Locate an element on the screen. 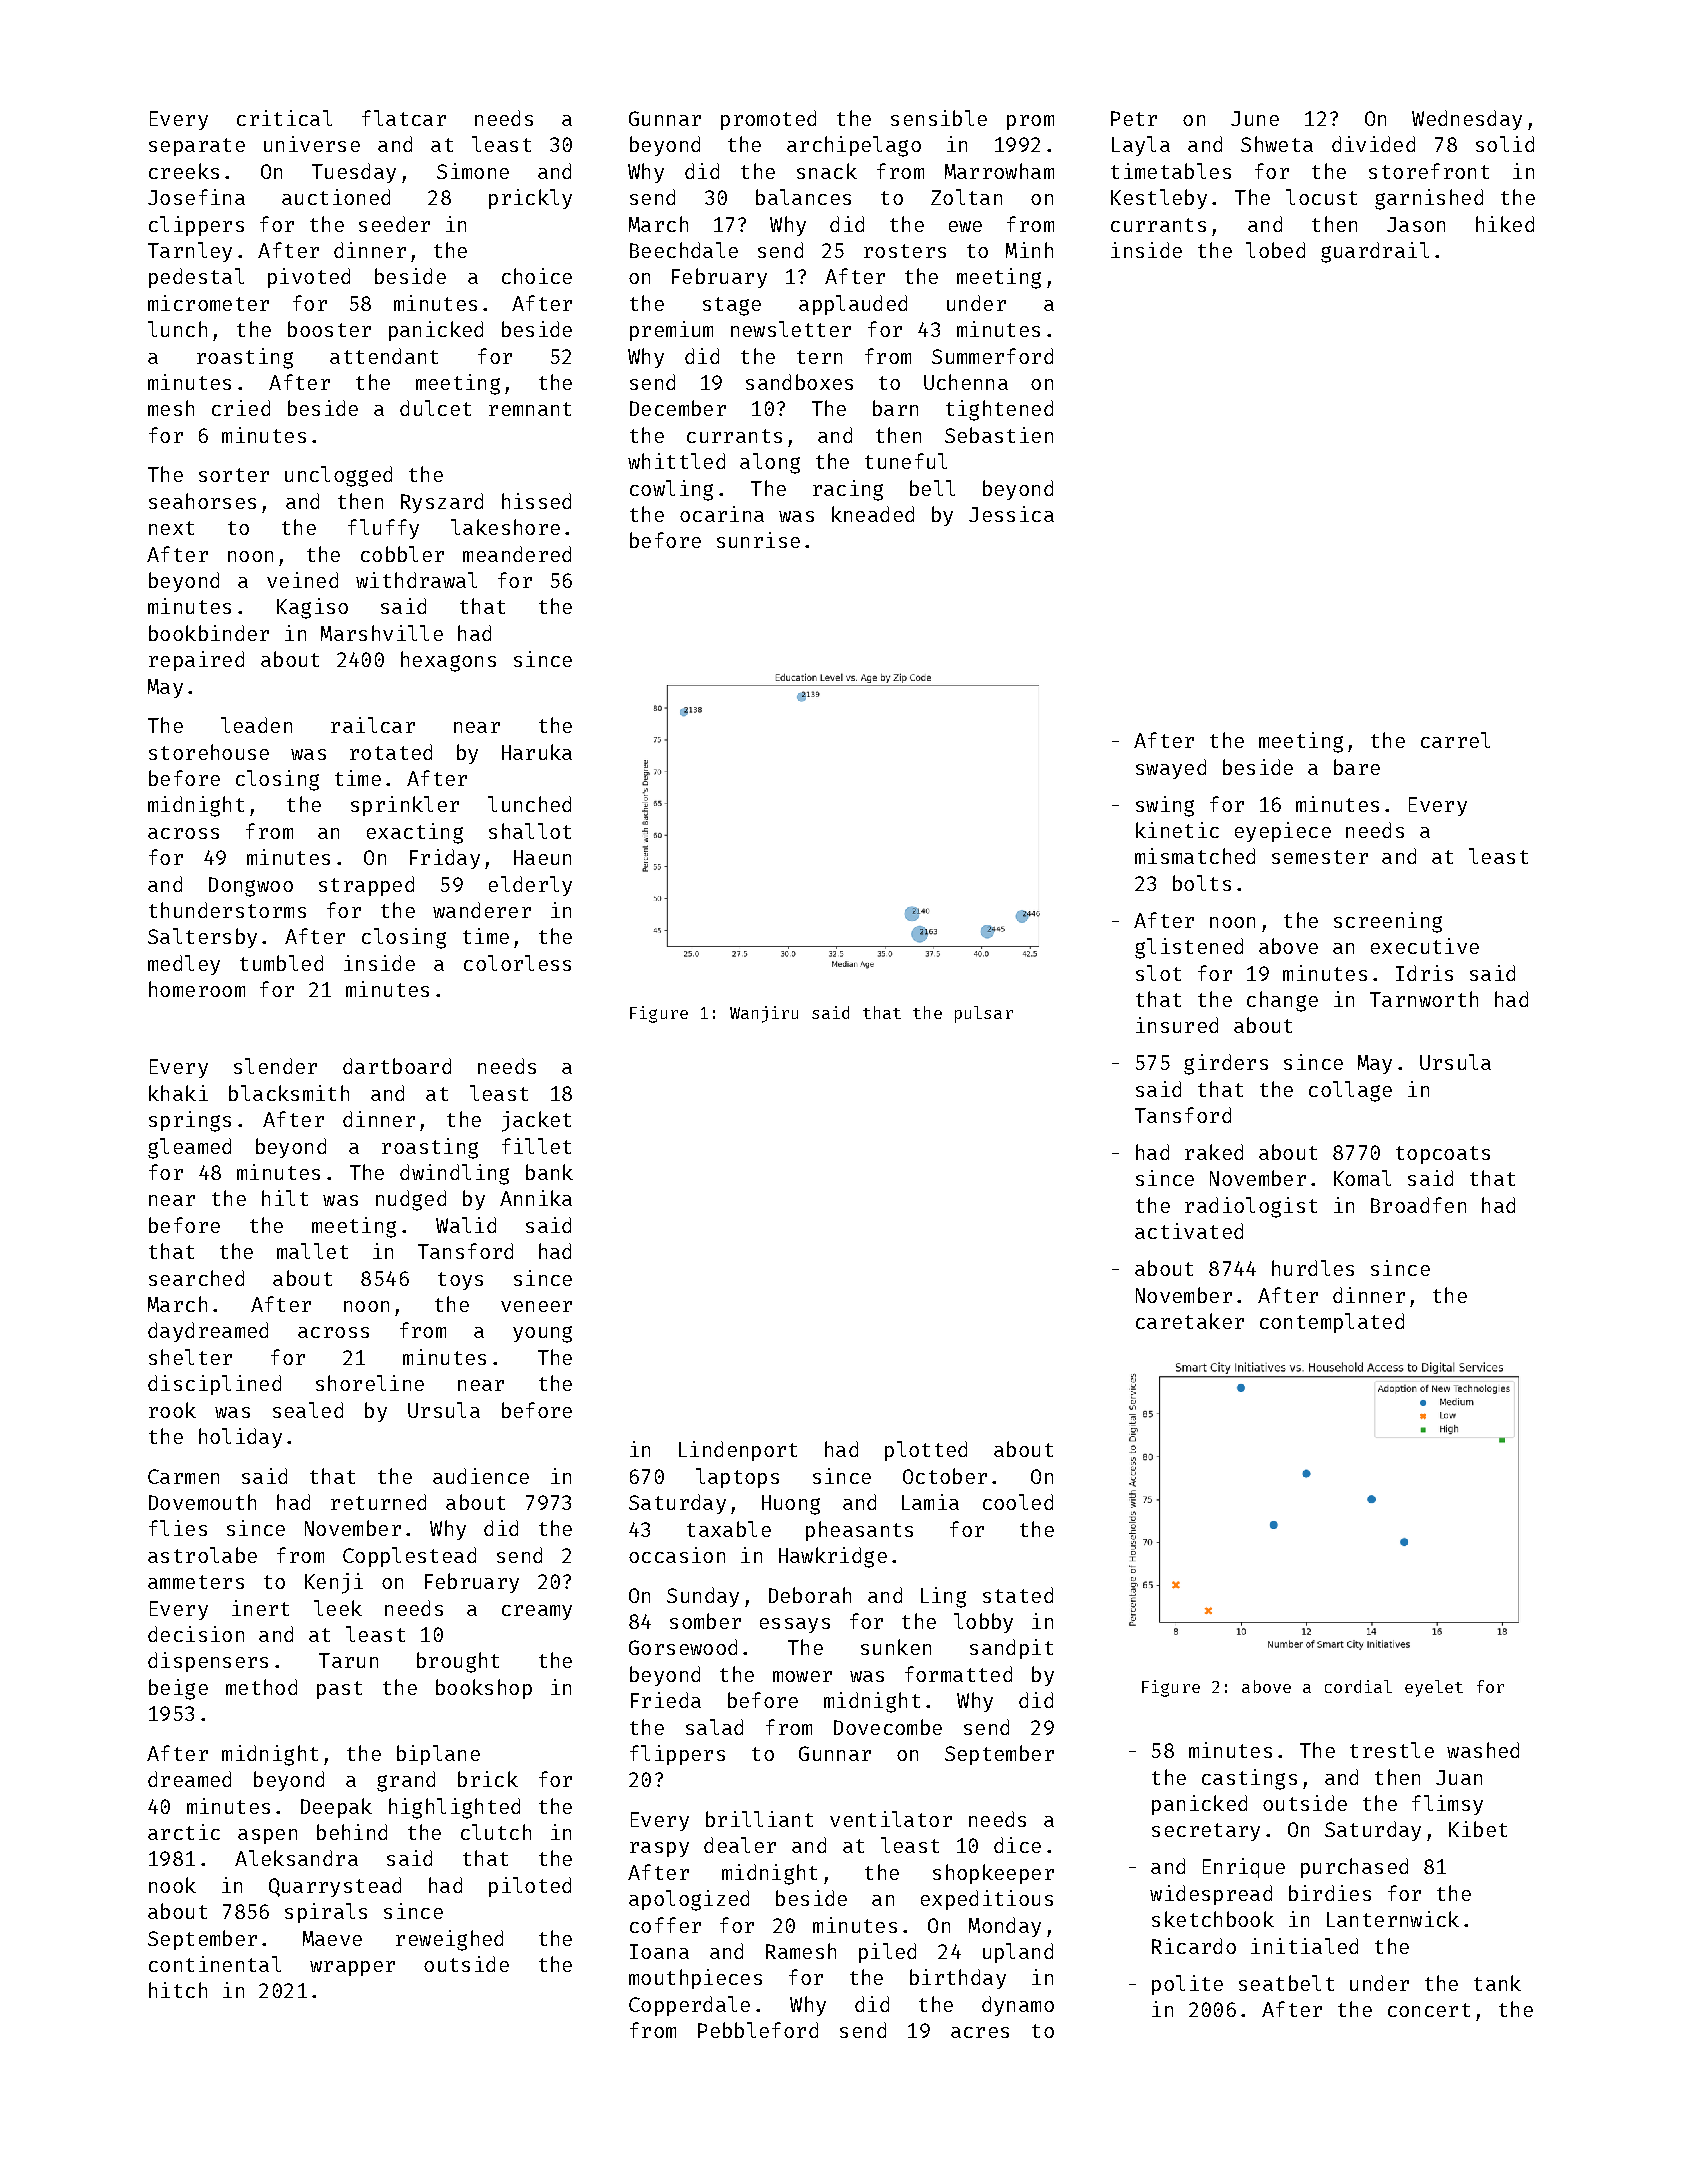 Image resolution: width=1683 pixels, height=2178 pixels. elderly is located at coordinates (530, 886).
